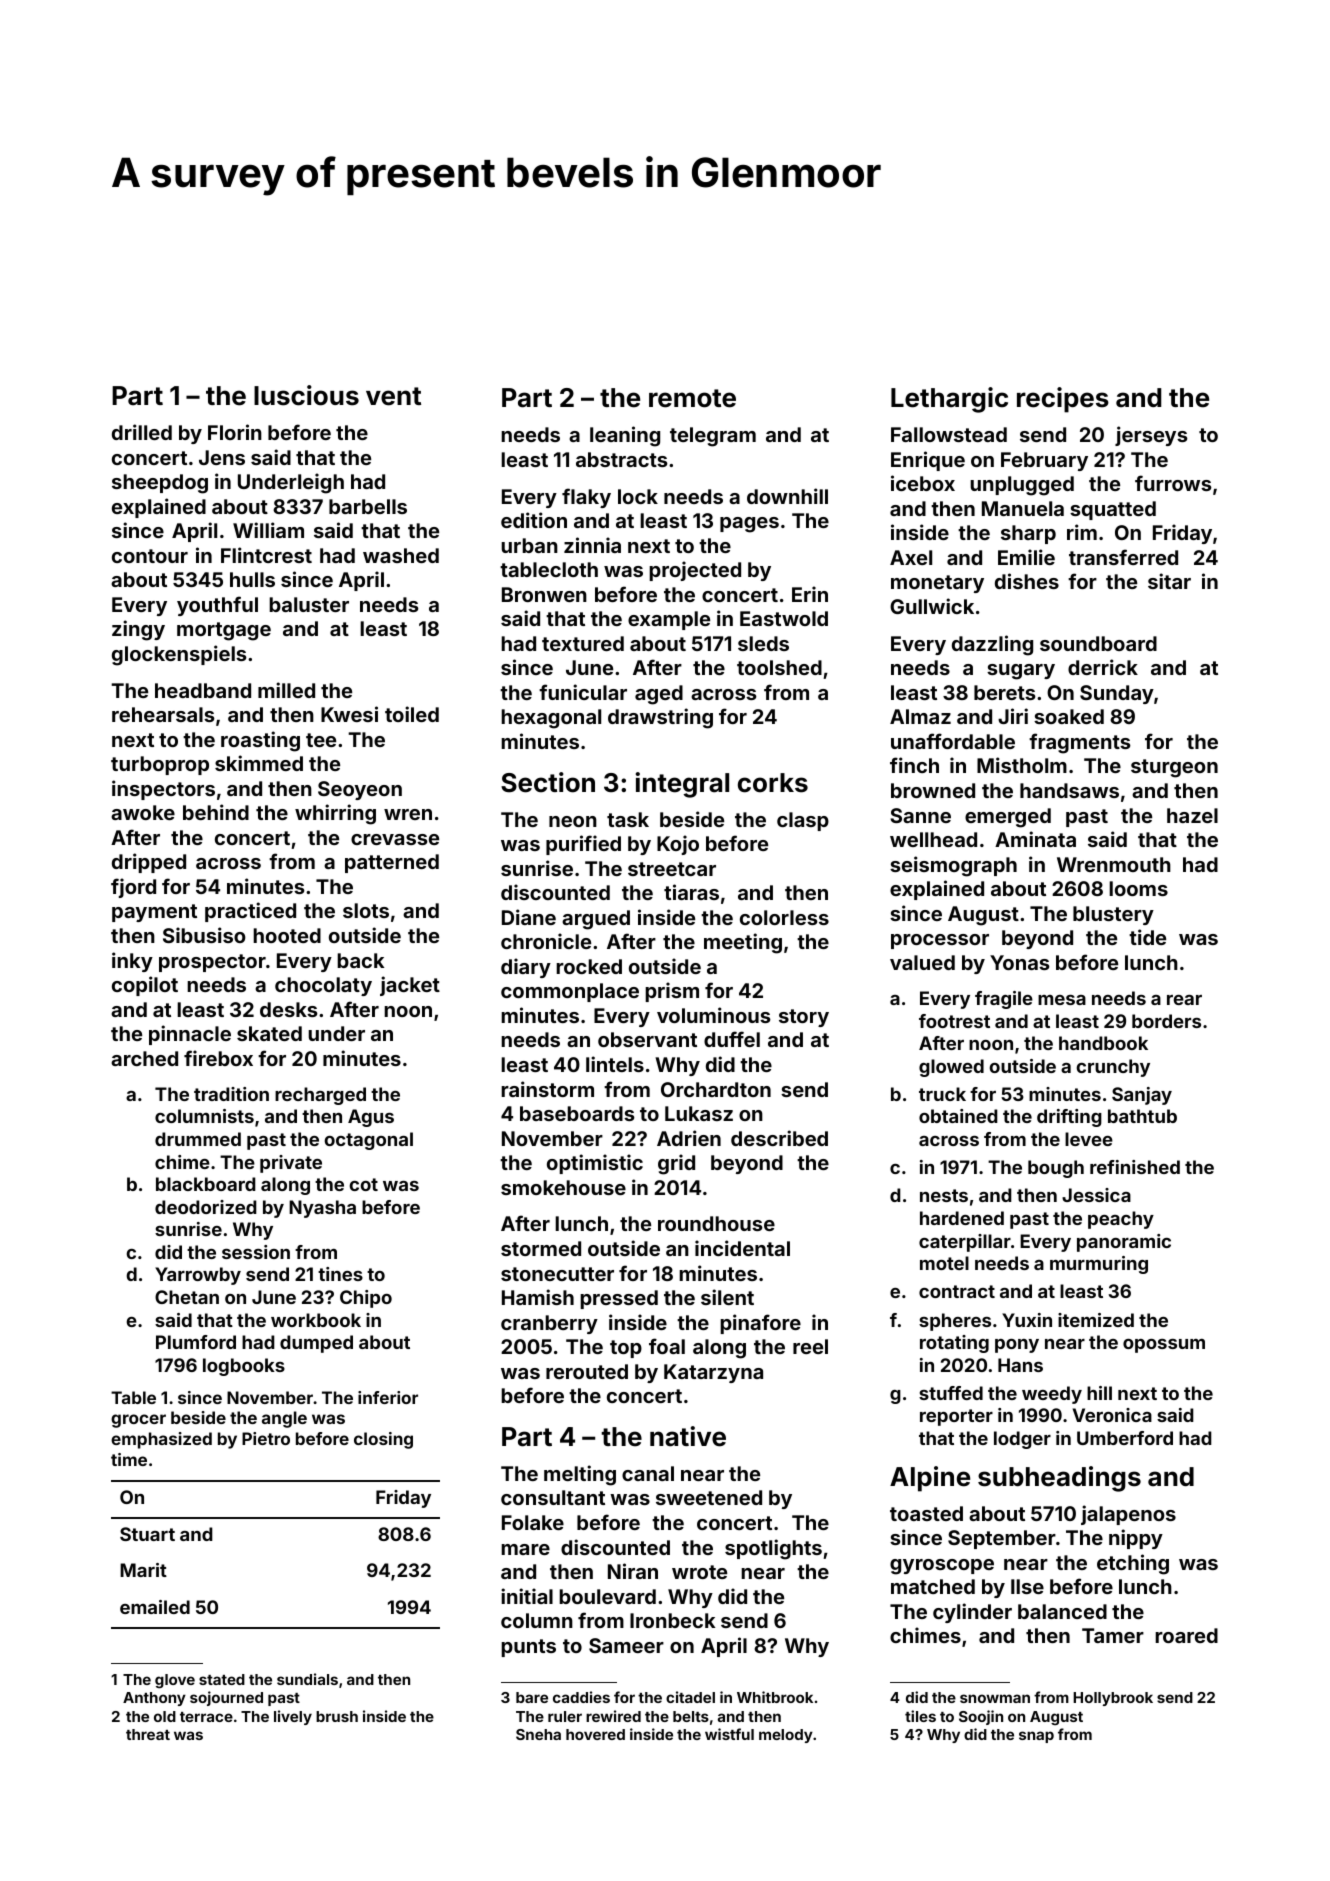 The image size is (1330, 1881). I want to click on drilled, so click(142, 432).
